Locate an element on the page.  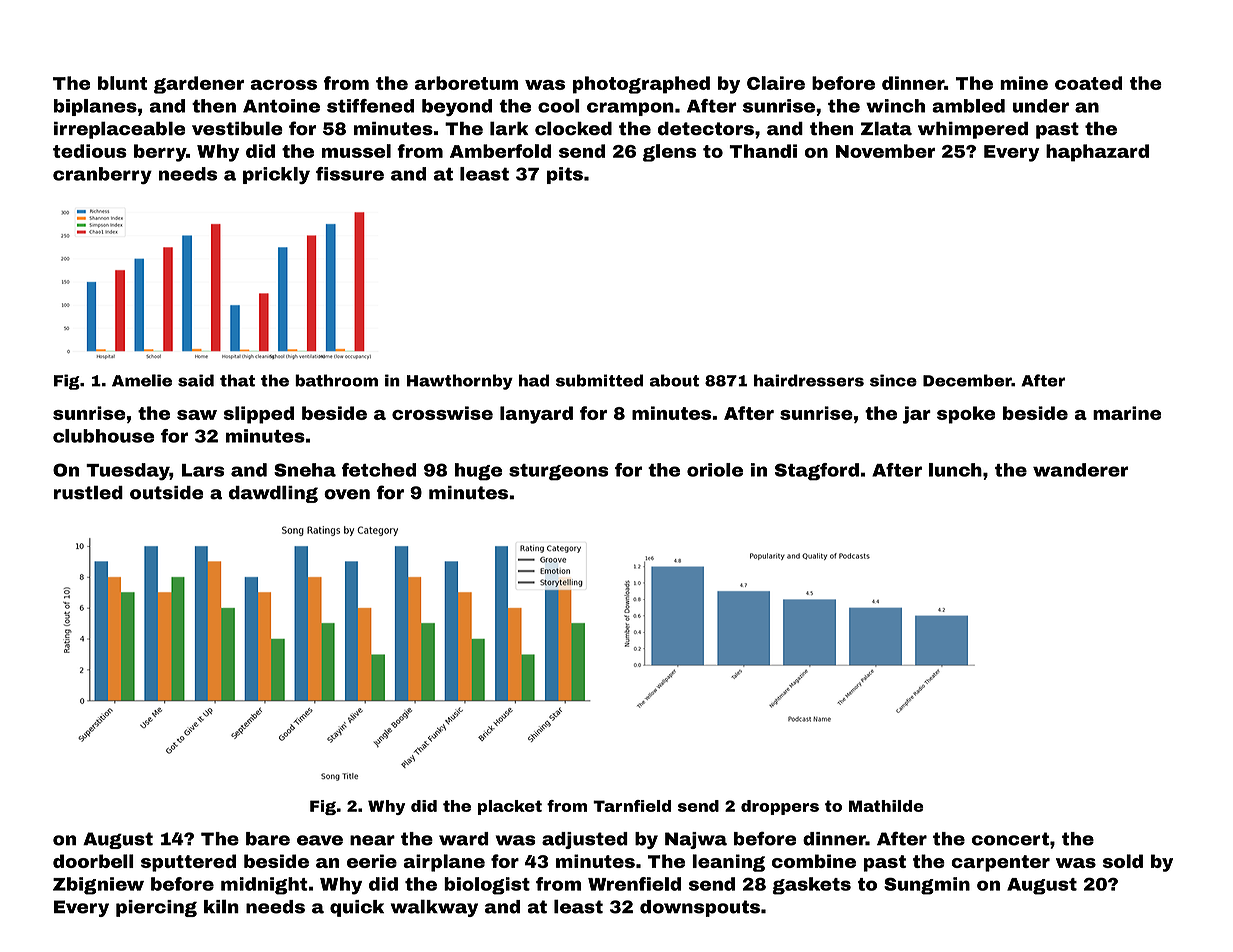
Sneha is located at coordinates (305, 470).
